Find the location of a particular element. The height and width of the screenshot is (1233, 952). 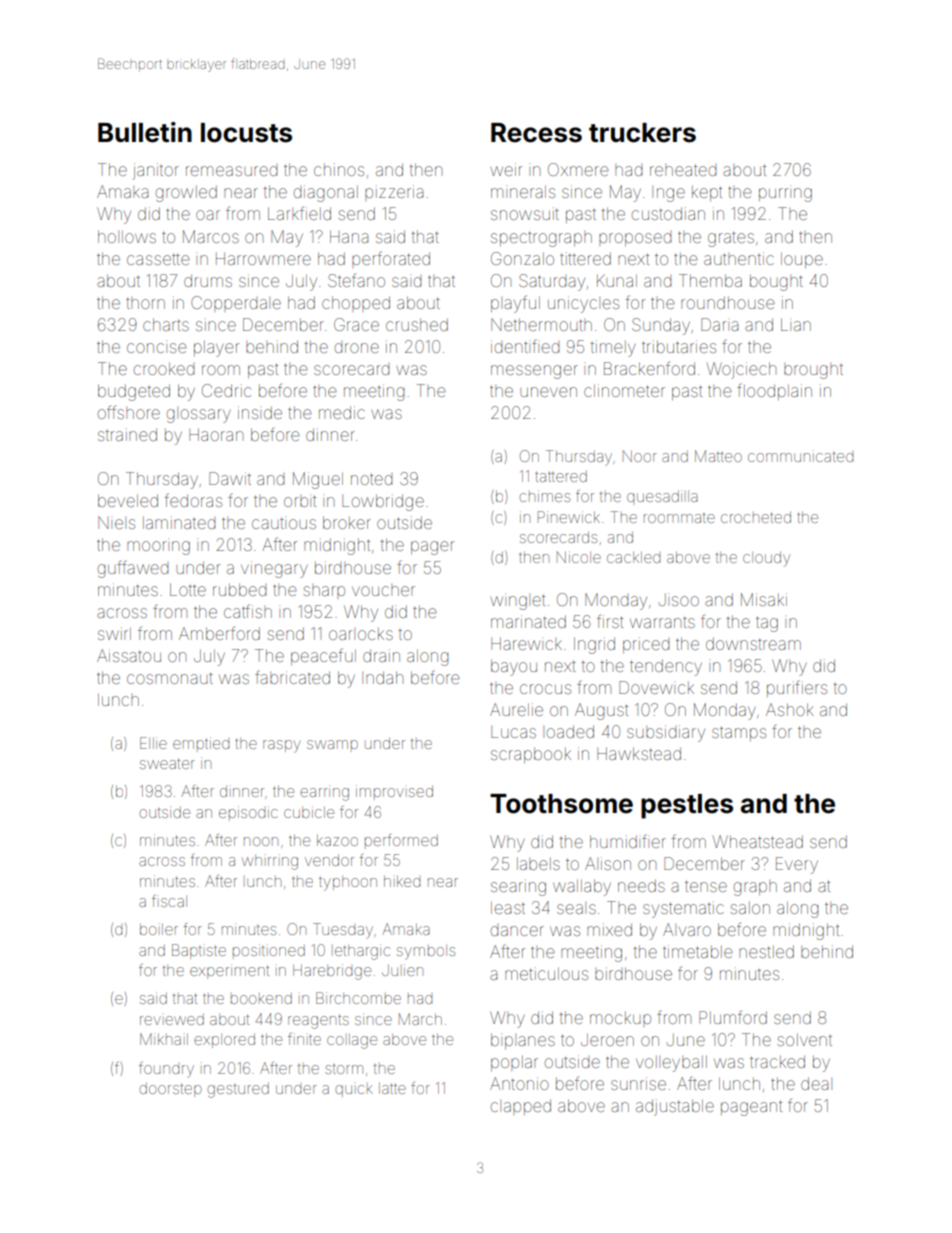

Noor is located at coordinates (640, 456).
